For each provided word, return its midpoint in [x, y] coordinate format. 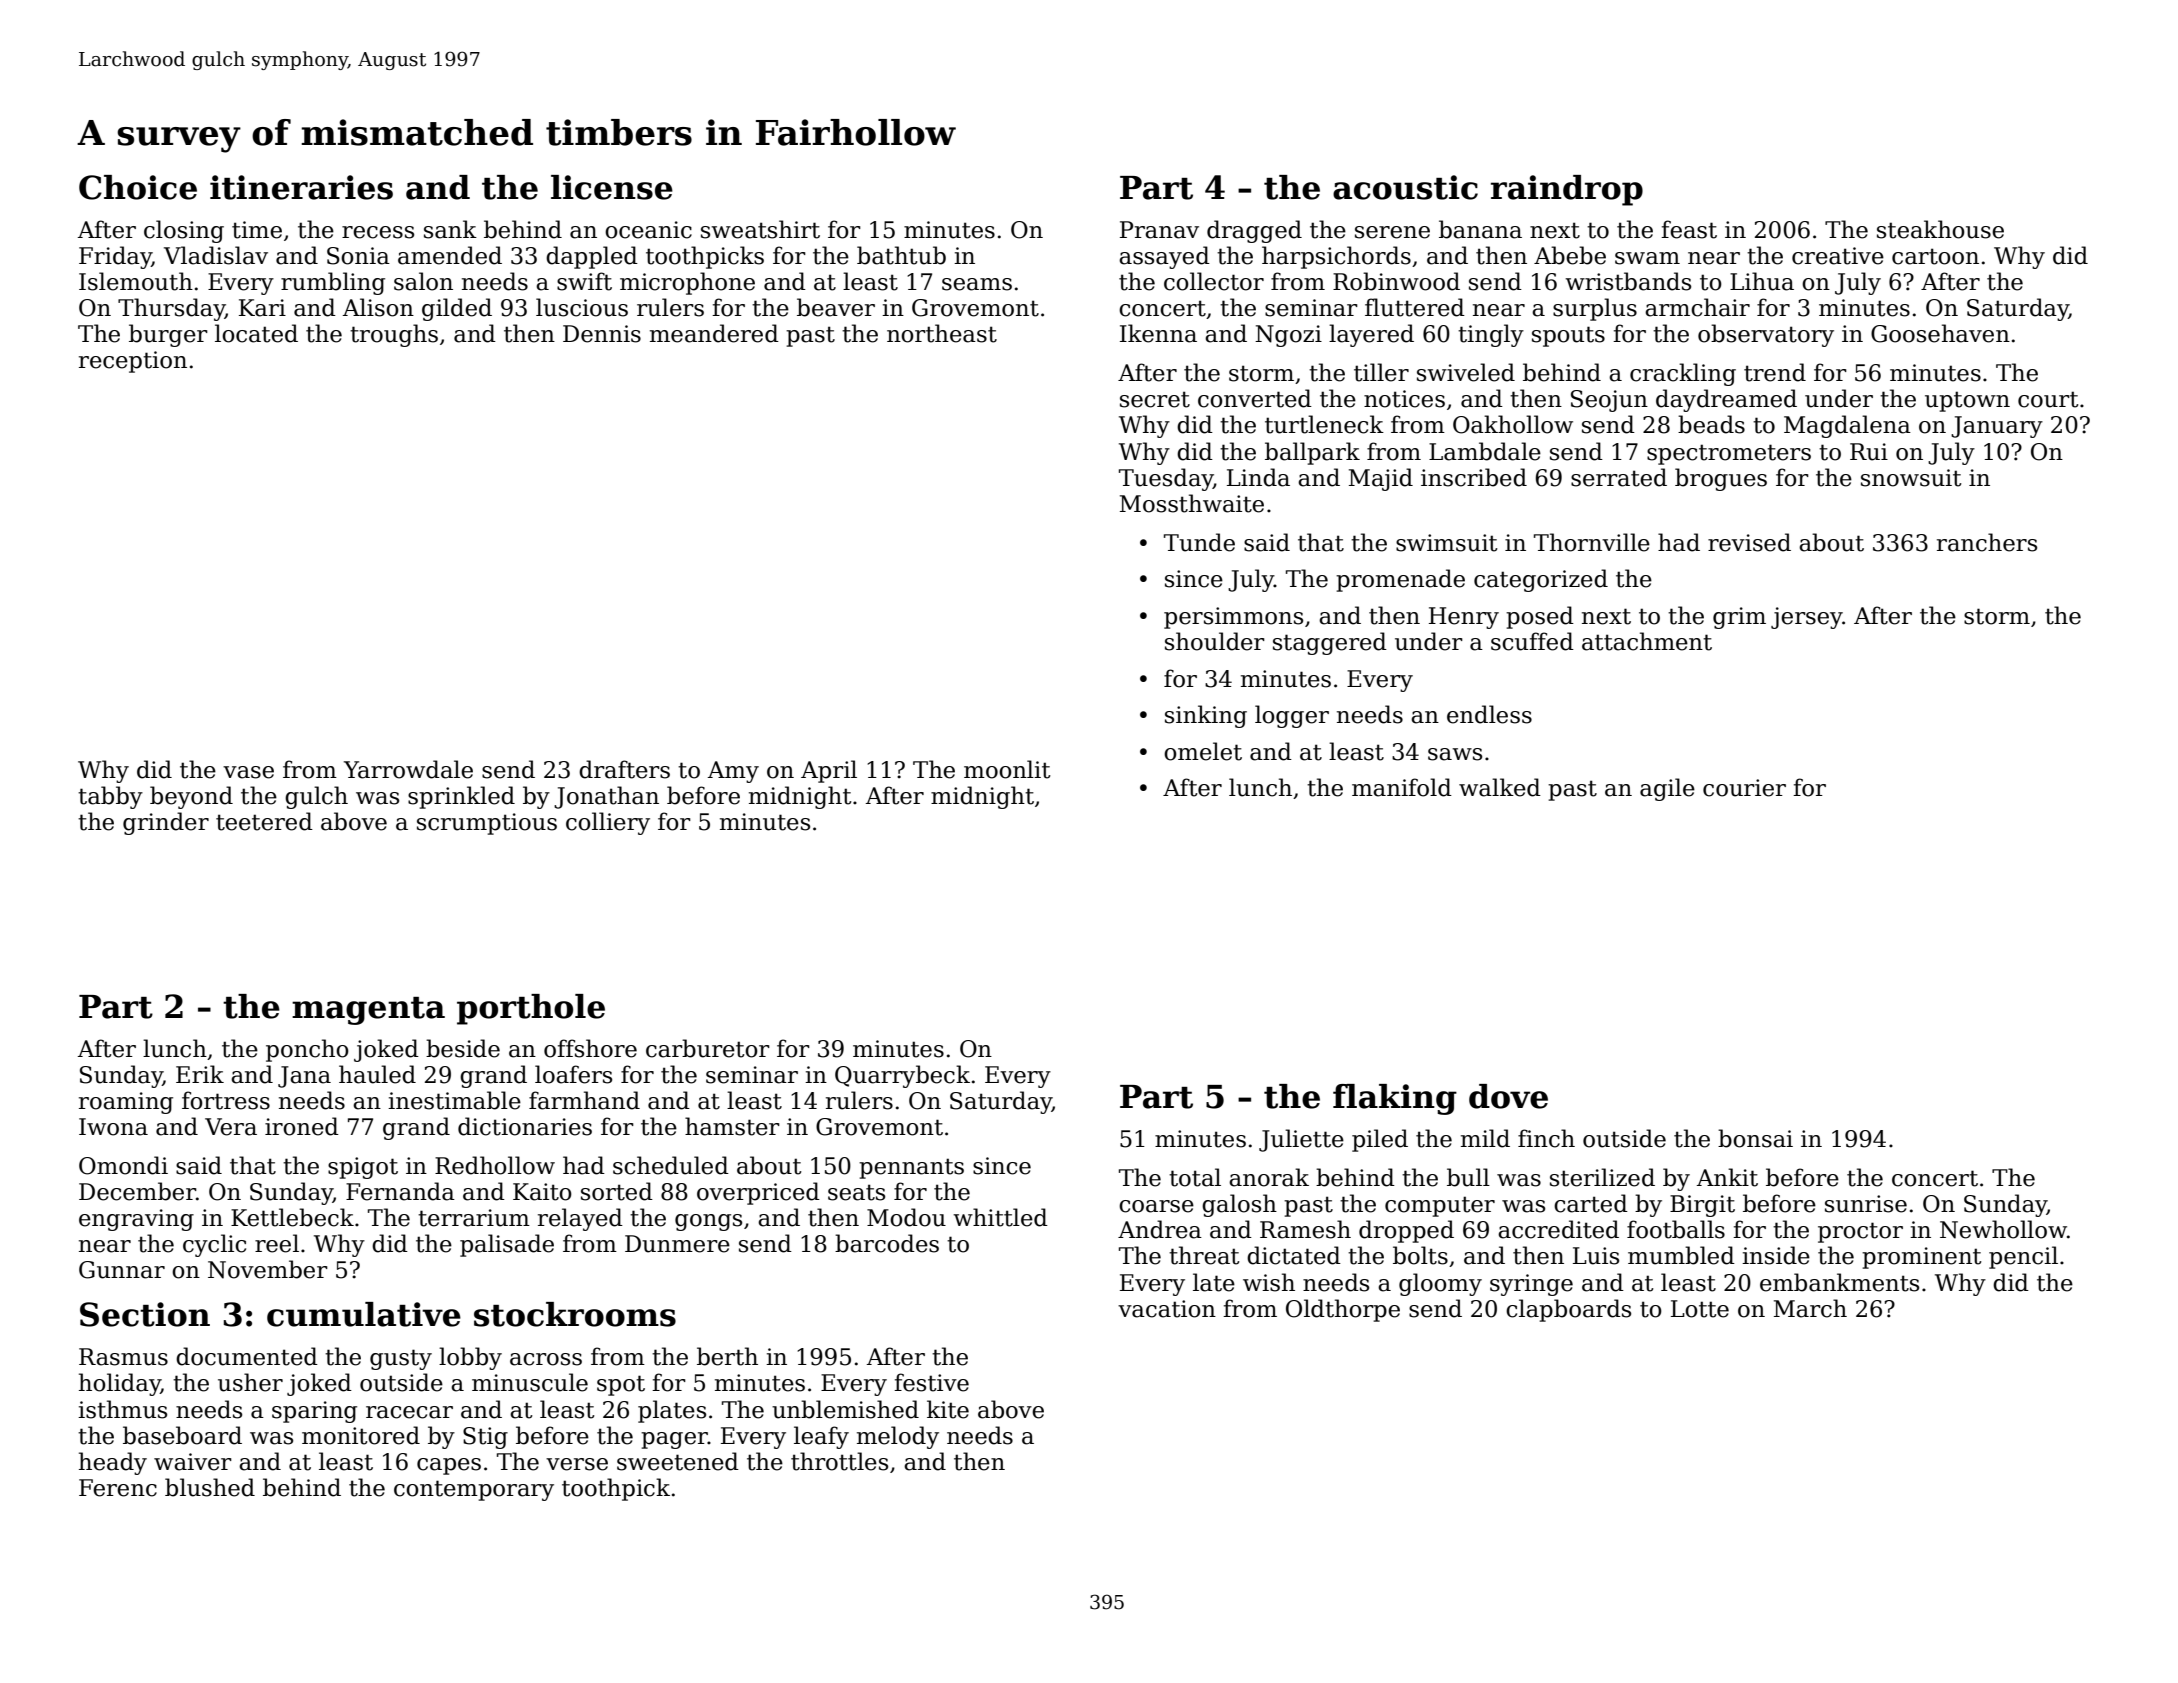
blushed [210, 1487]
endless [1489, 714]
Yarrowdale [408, 769]
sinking [1206, 716]
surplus [1595, 309]
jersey [1807, 618]
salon [423, 281]
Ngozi [1288, 336]
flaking [1395, 1099]
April [829, 771]
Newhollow [2003, 1229]
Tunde [1199, 542]
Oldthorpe [1343, 1310]
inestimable [454, 1100]
